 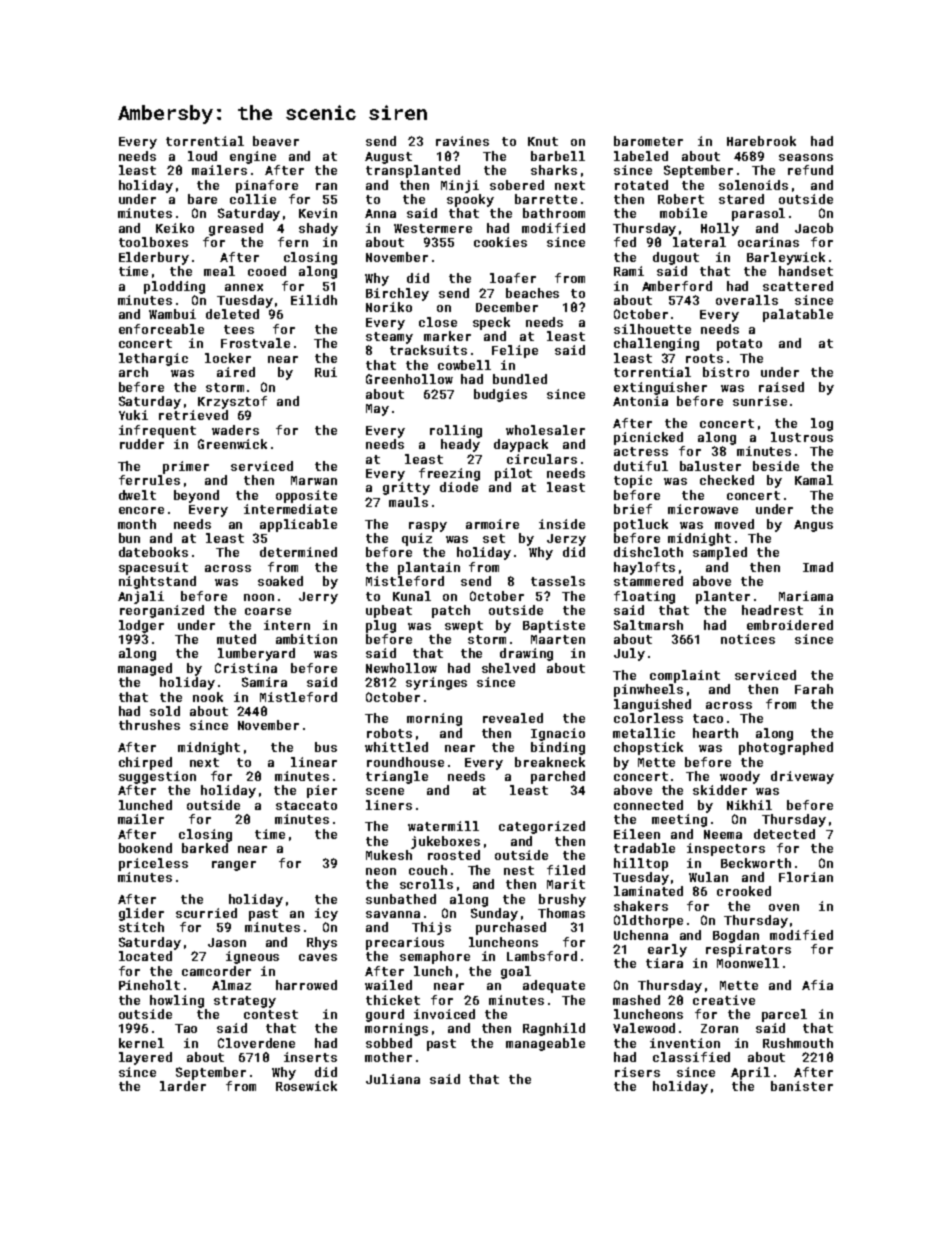 I want to click on staccato, so click(x=306, y=805).
